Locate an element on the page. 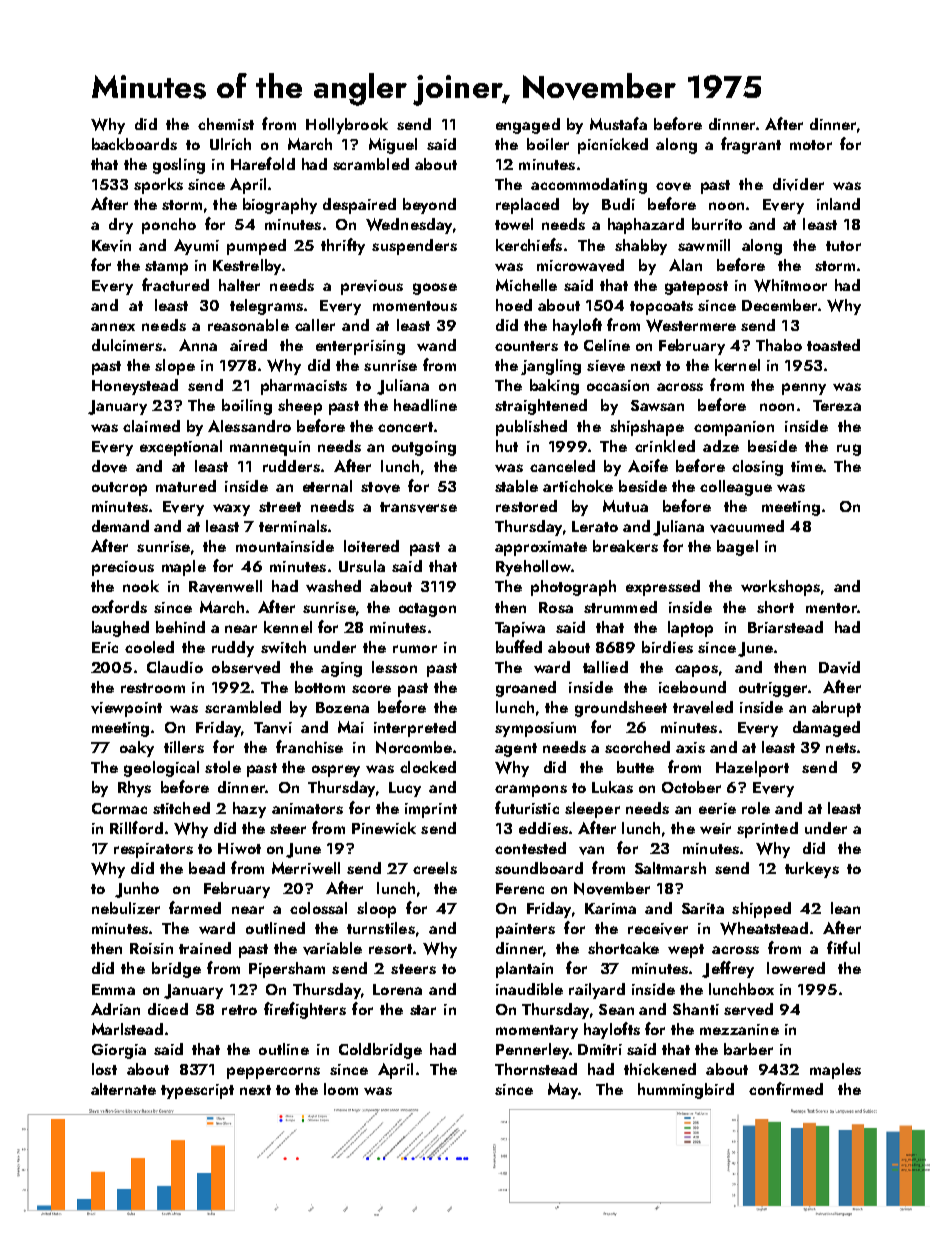 This page has height=1233, width=952. switch is located at coordinates (283, 647).
